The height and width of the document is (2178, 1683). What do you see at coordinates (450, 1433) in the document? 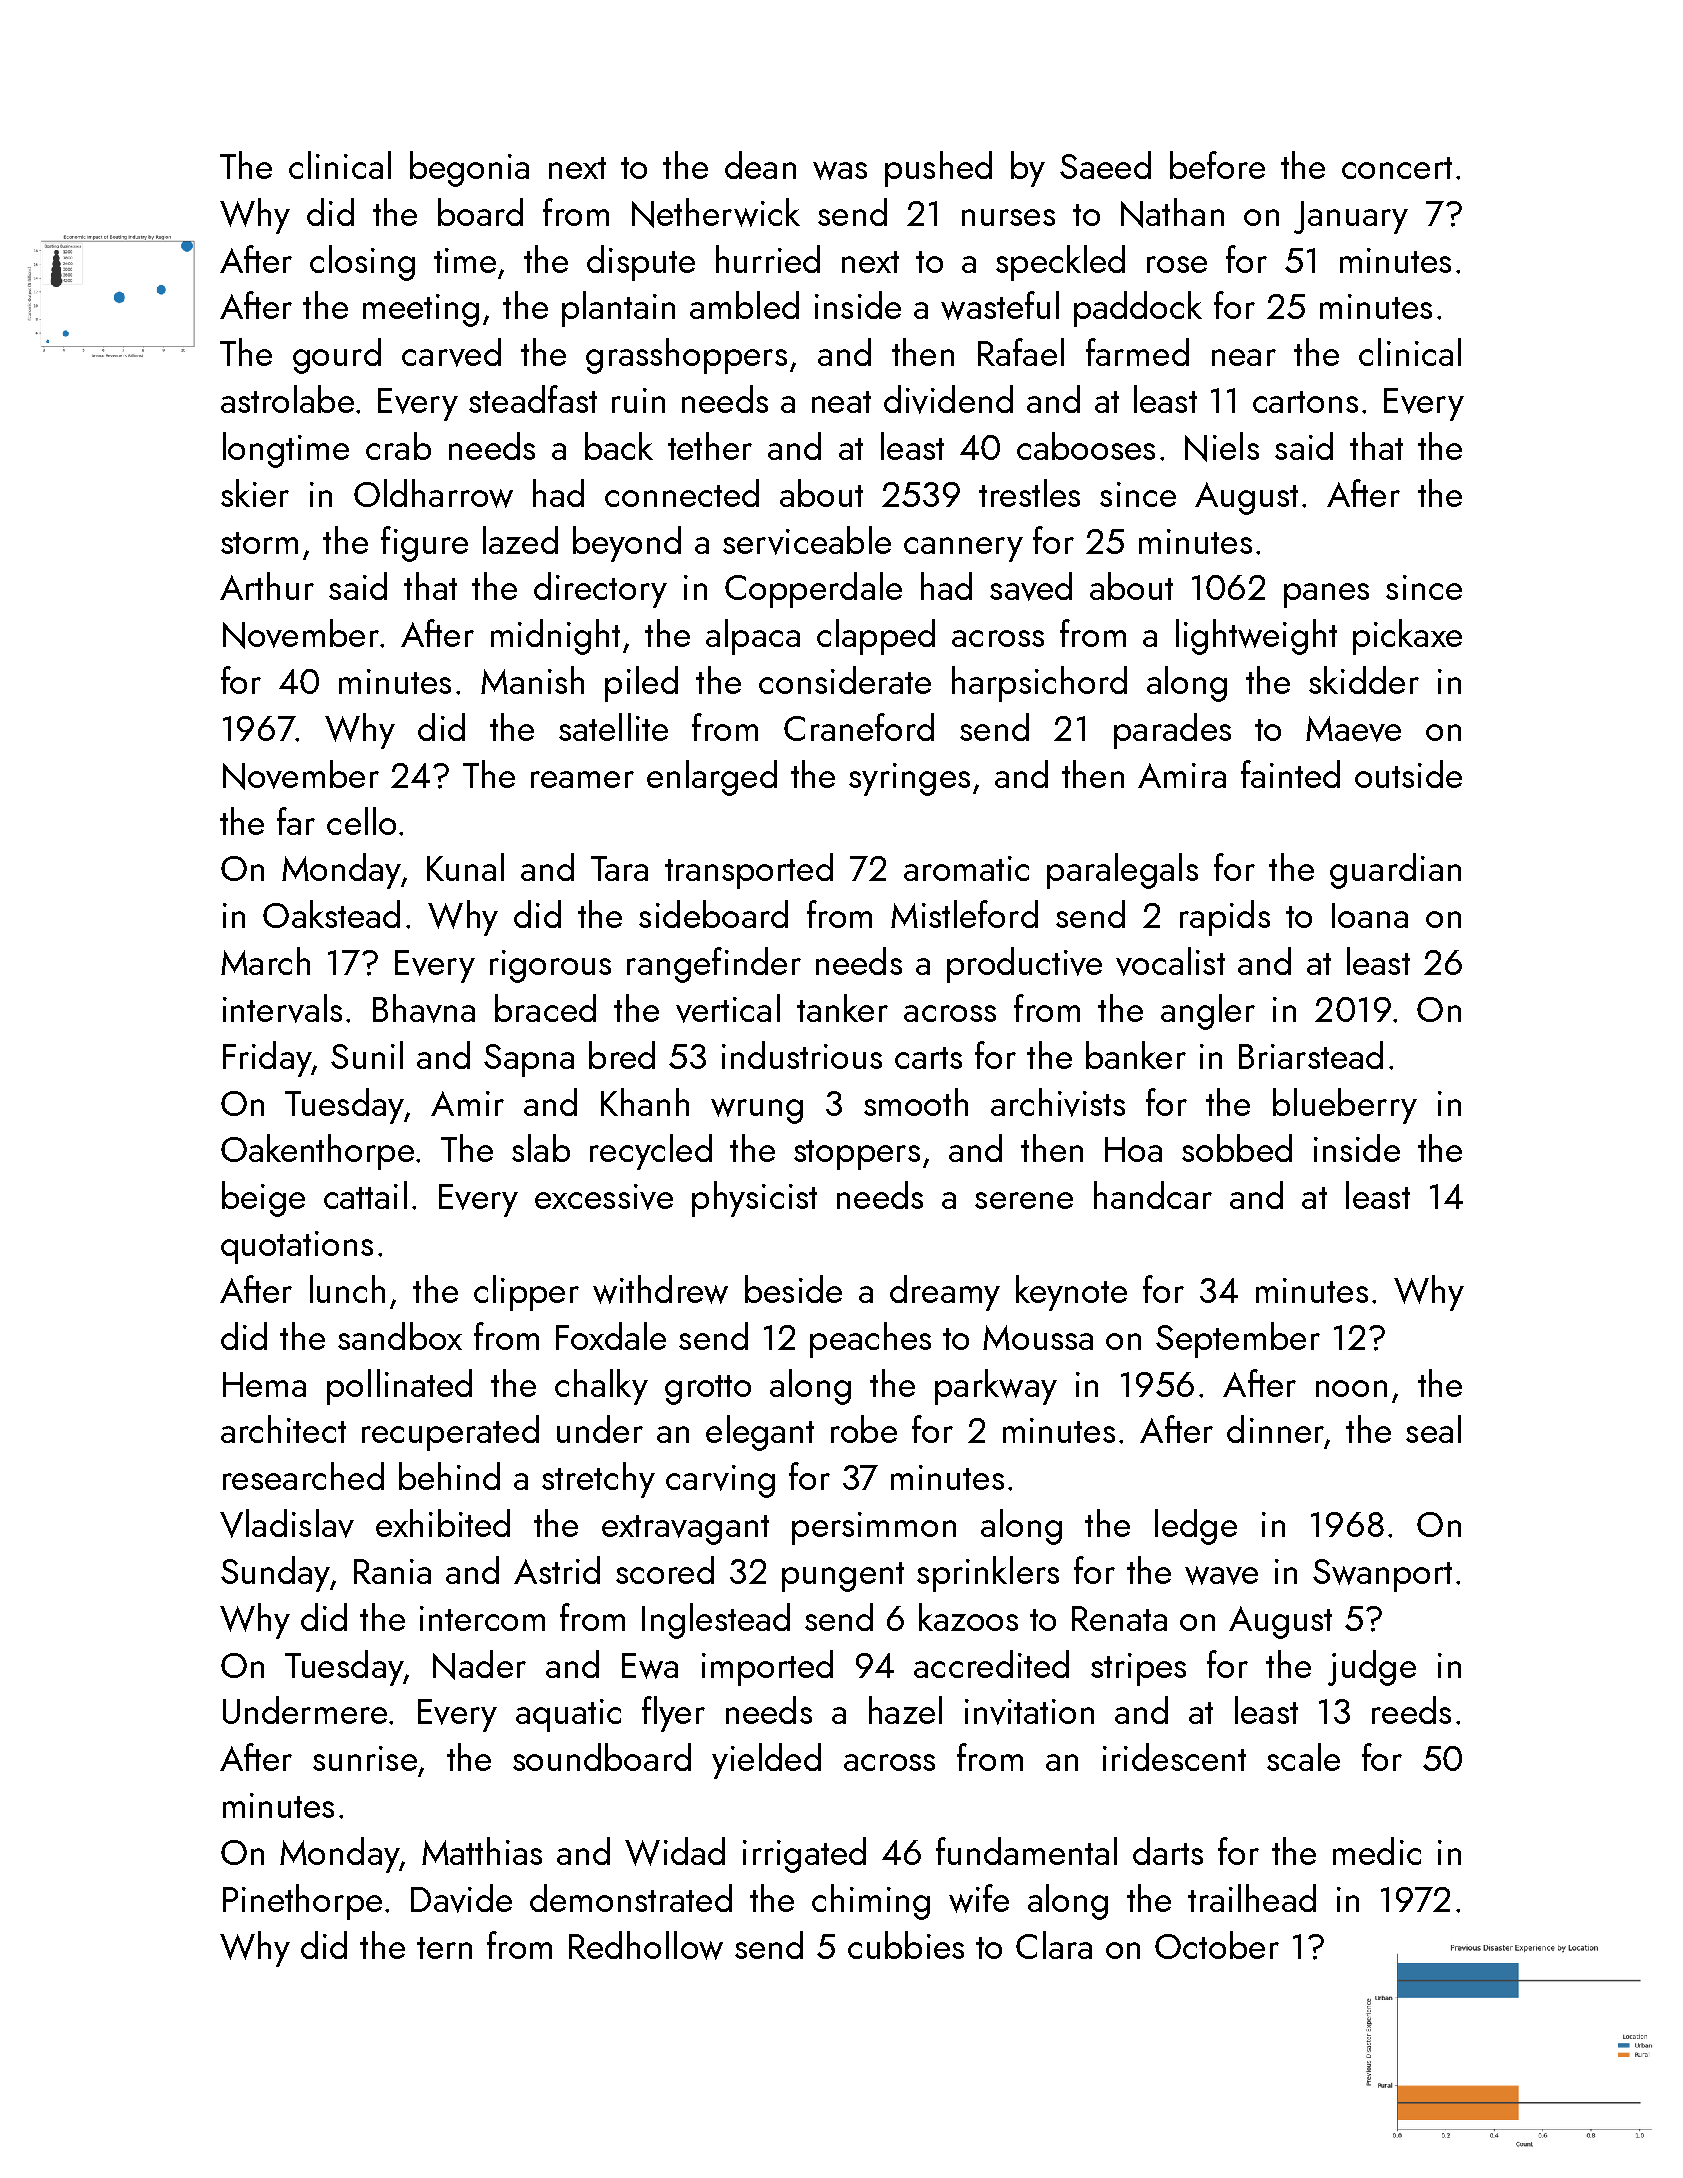
I see `recuperated` at bounding box center [450, 1433].
